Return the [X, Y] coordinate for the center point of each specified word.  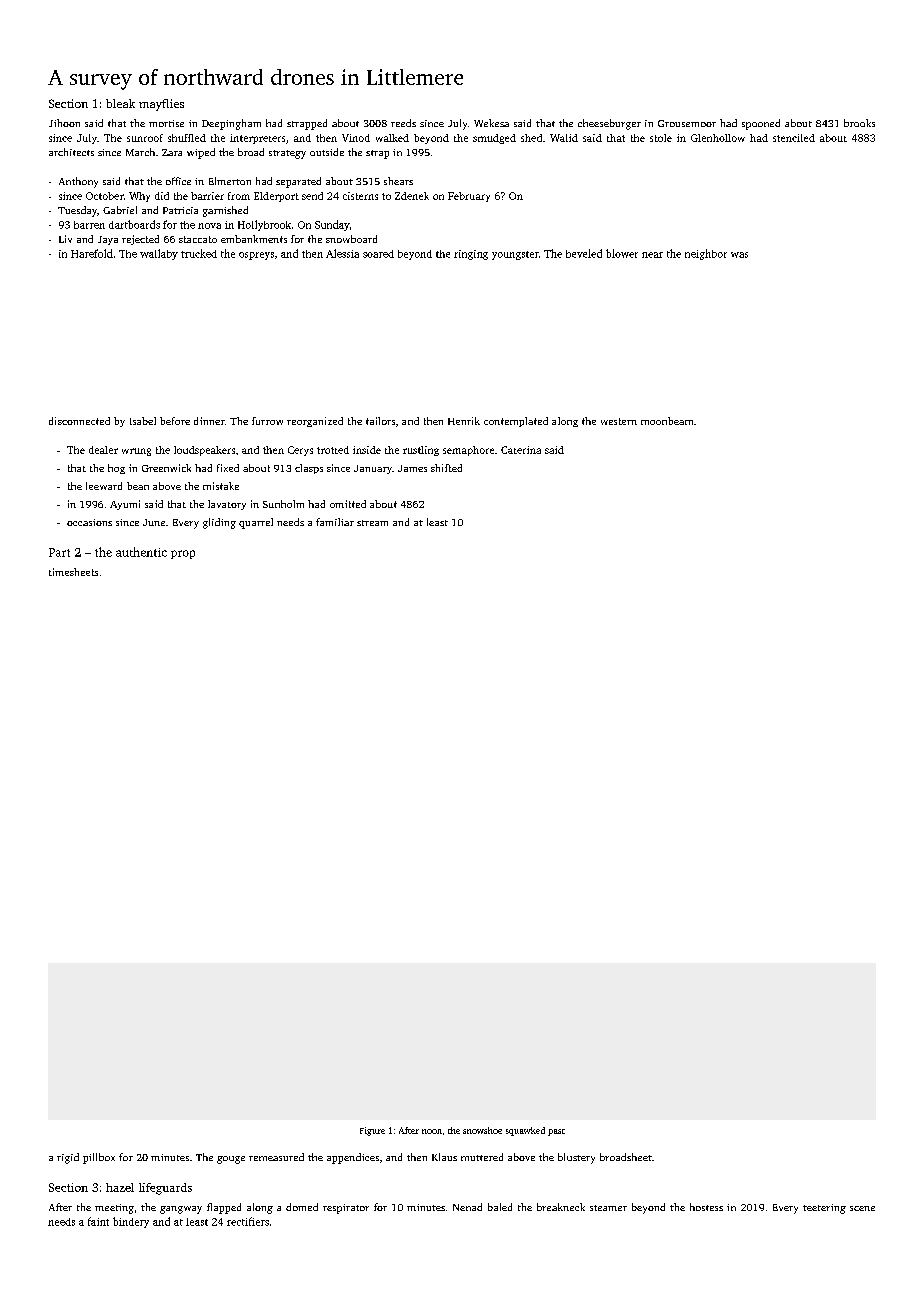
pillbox [99, 1158]
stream [372, 523]
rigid [68, 1158]
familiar [335, 522]
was [739, 255]
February [469, 197]
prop [183, 554]
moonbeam [667, 421]
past [556, 1132]
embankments [254, 239]
